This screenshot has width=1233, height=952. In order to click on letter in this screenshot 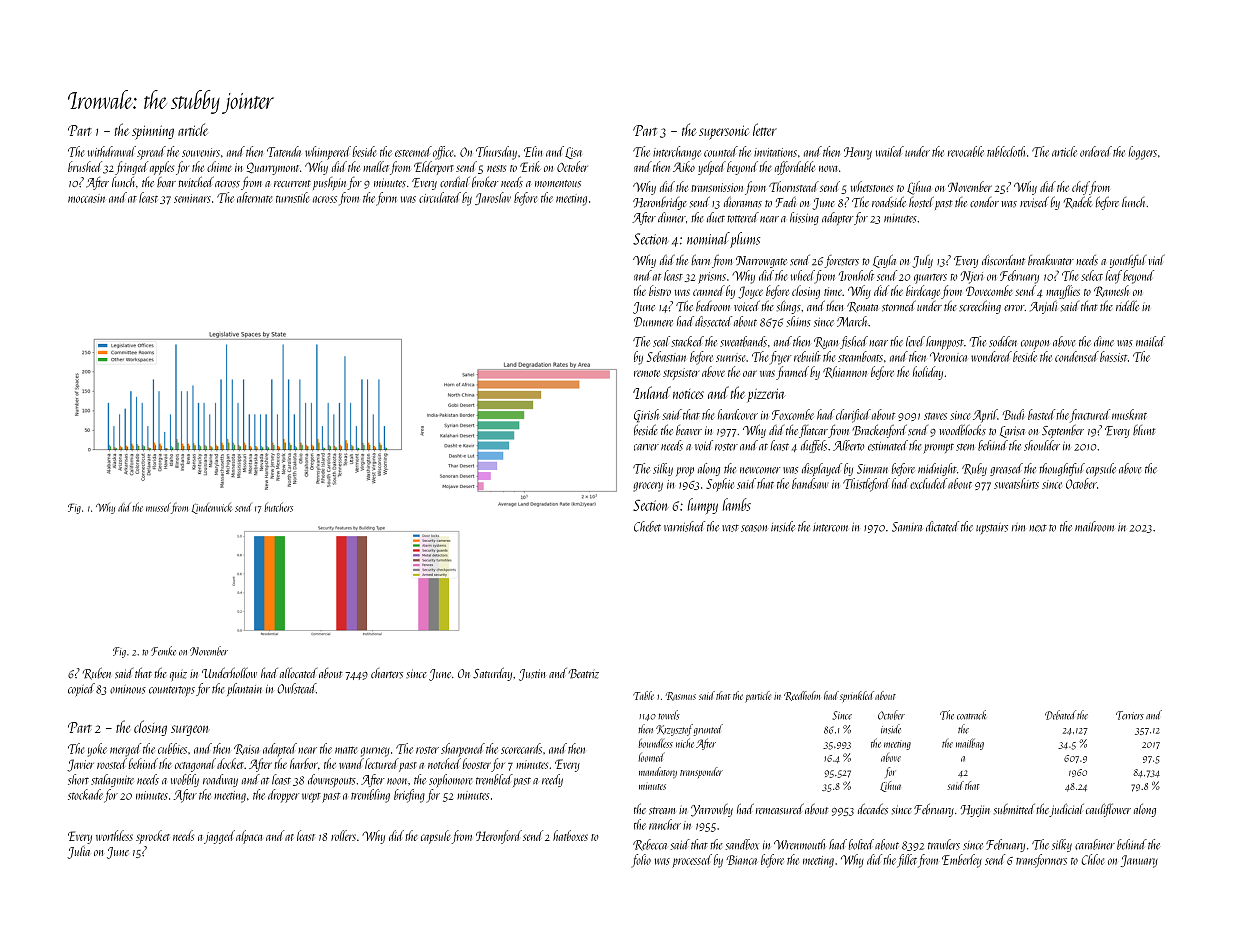, I will do `click(765, 129)`.
